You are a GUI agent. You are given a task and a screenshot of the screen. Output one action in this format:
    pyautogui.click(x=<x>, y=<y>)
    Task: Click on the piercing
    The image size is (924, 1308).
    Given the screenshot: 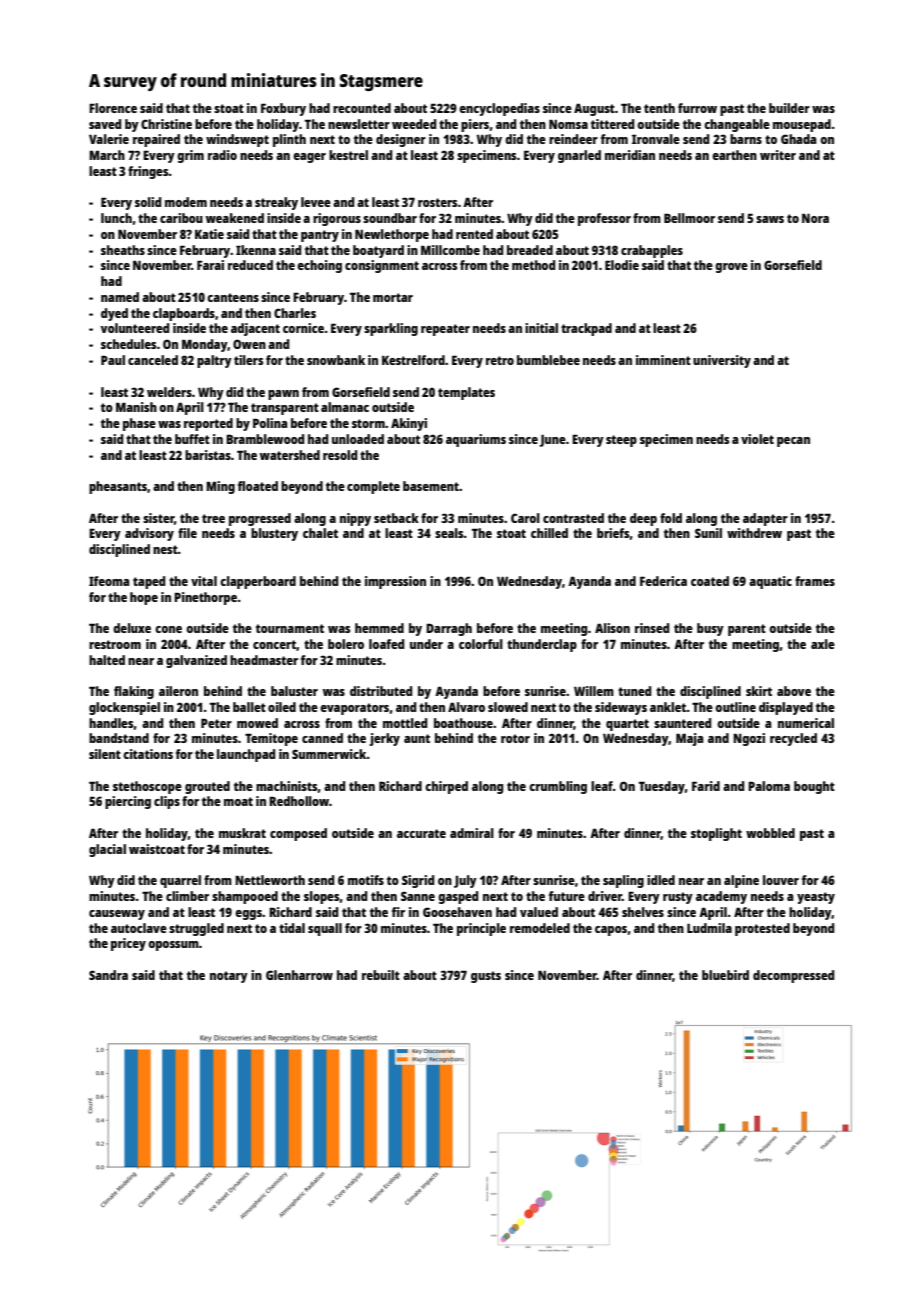 What is the action you would take?
    pyautogui.click(x=128, y=802)
